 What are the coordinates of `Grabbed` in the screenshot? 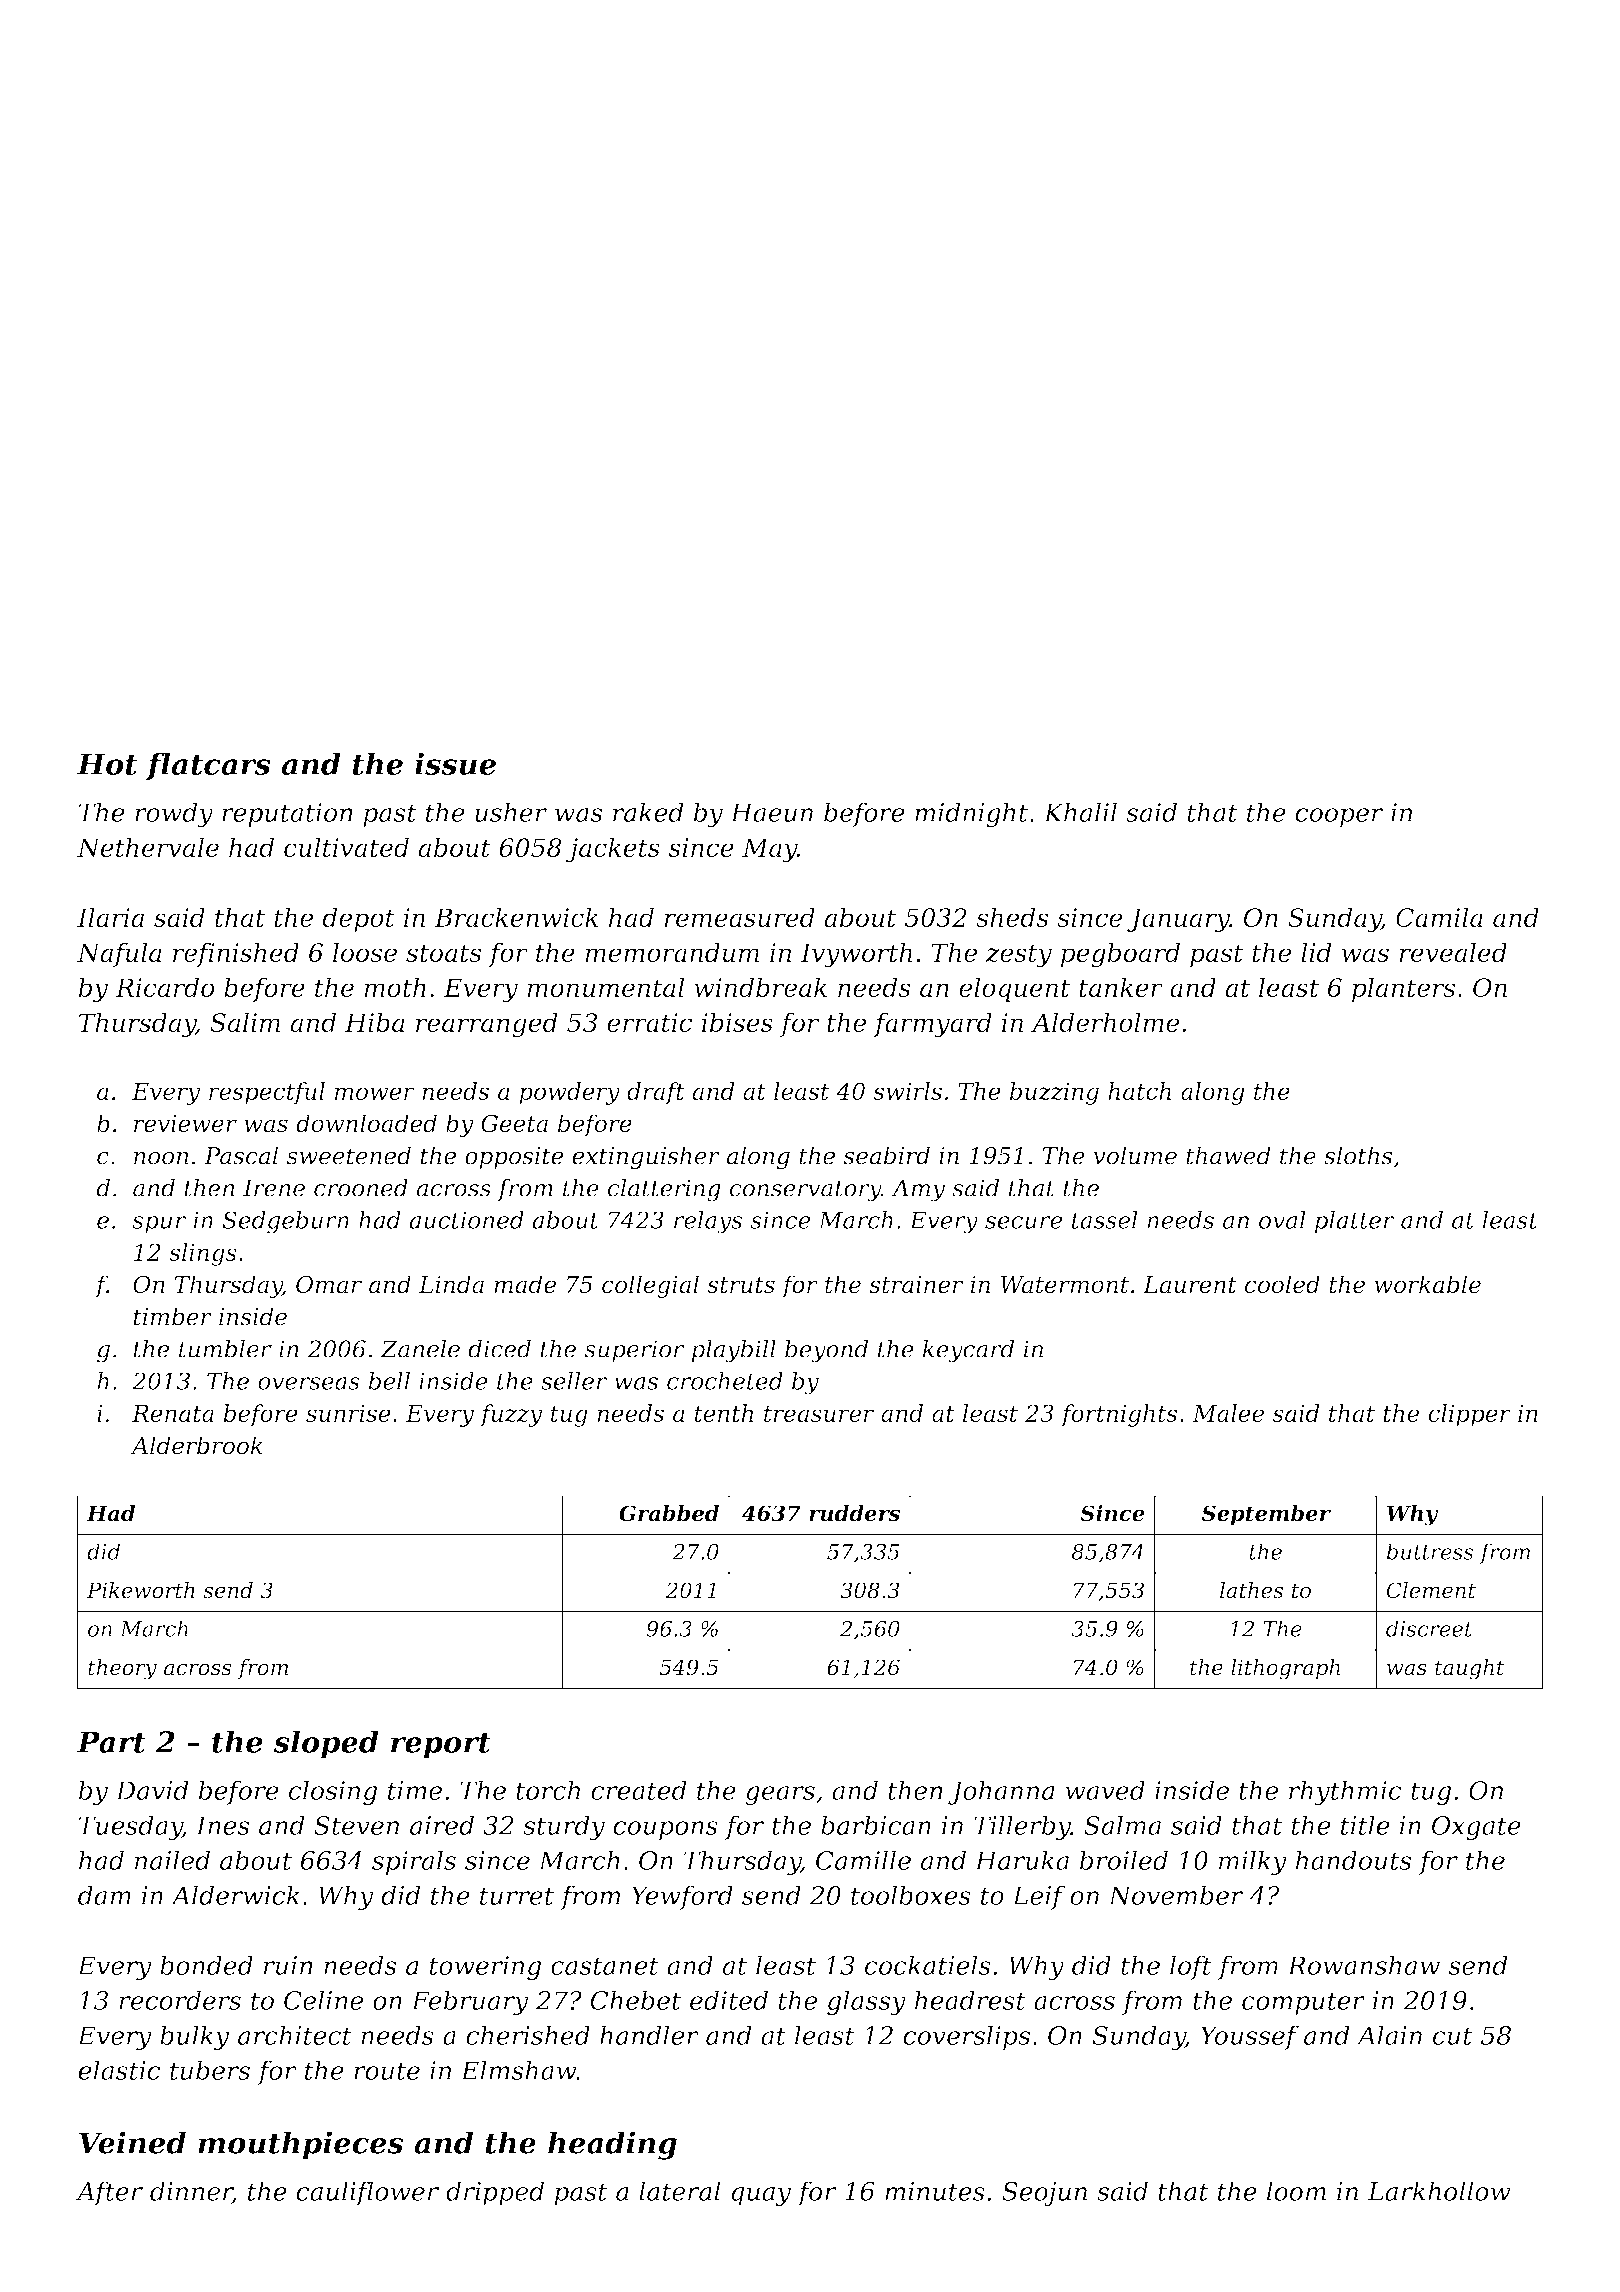 It's located at (669, 1513).
